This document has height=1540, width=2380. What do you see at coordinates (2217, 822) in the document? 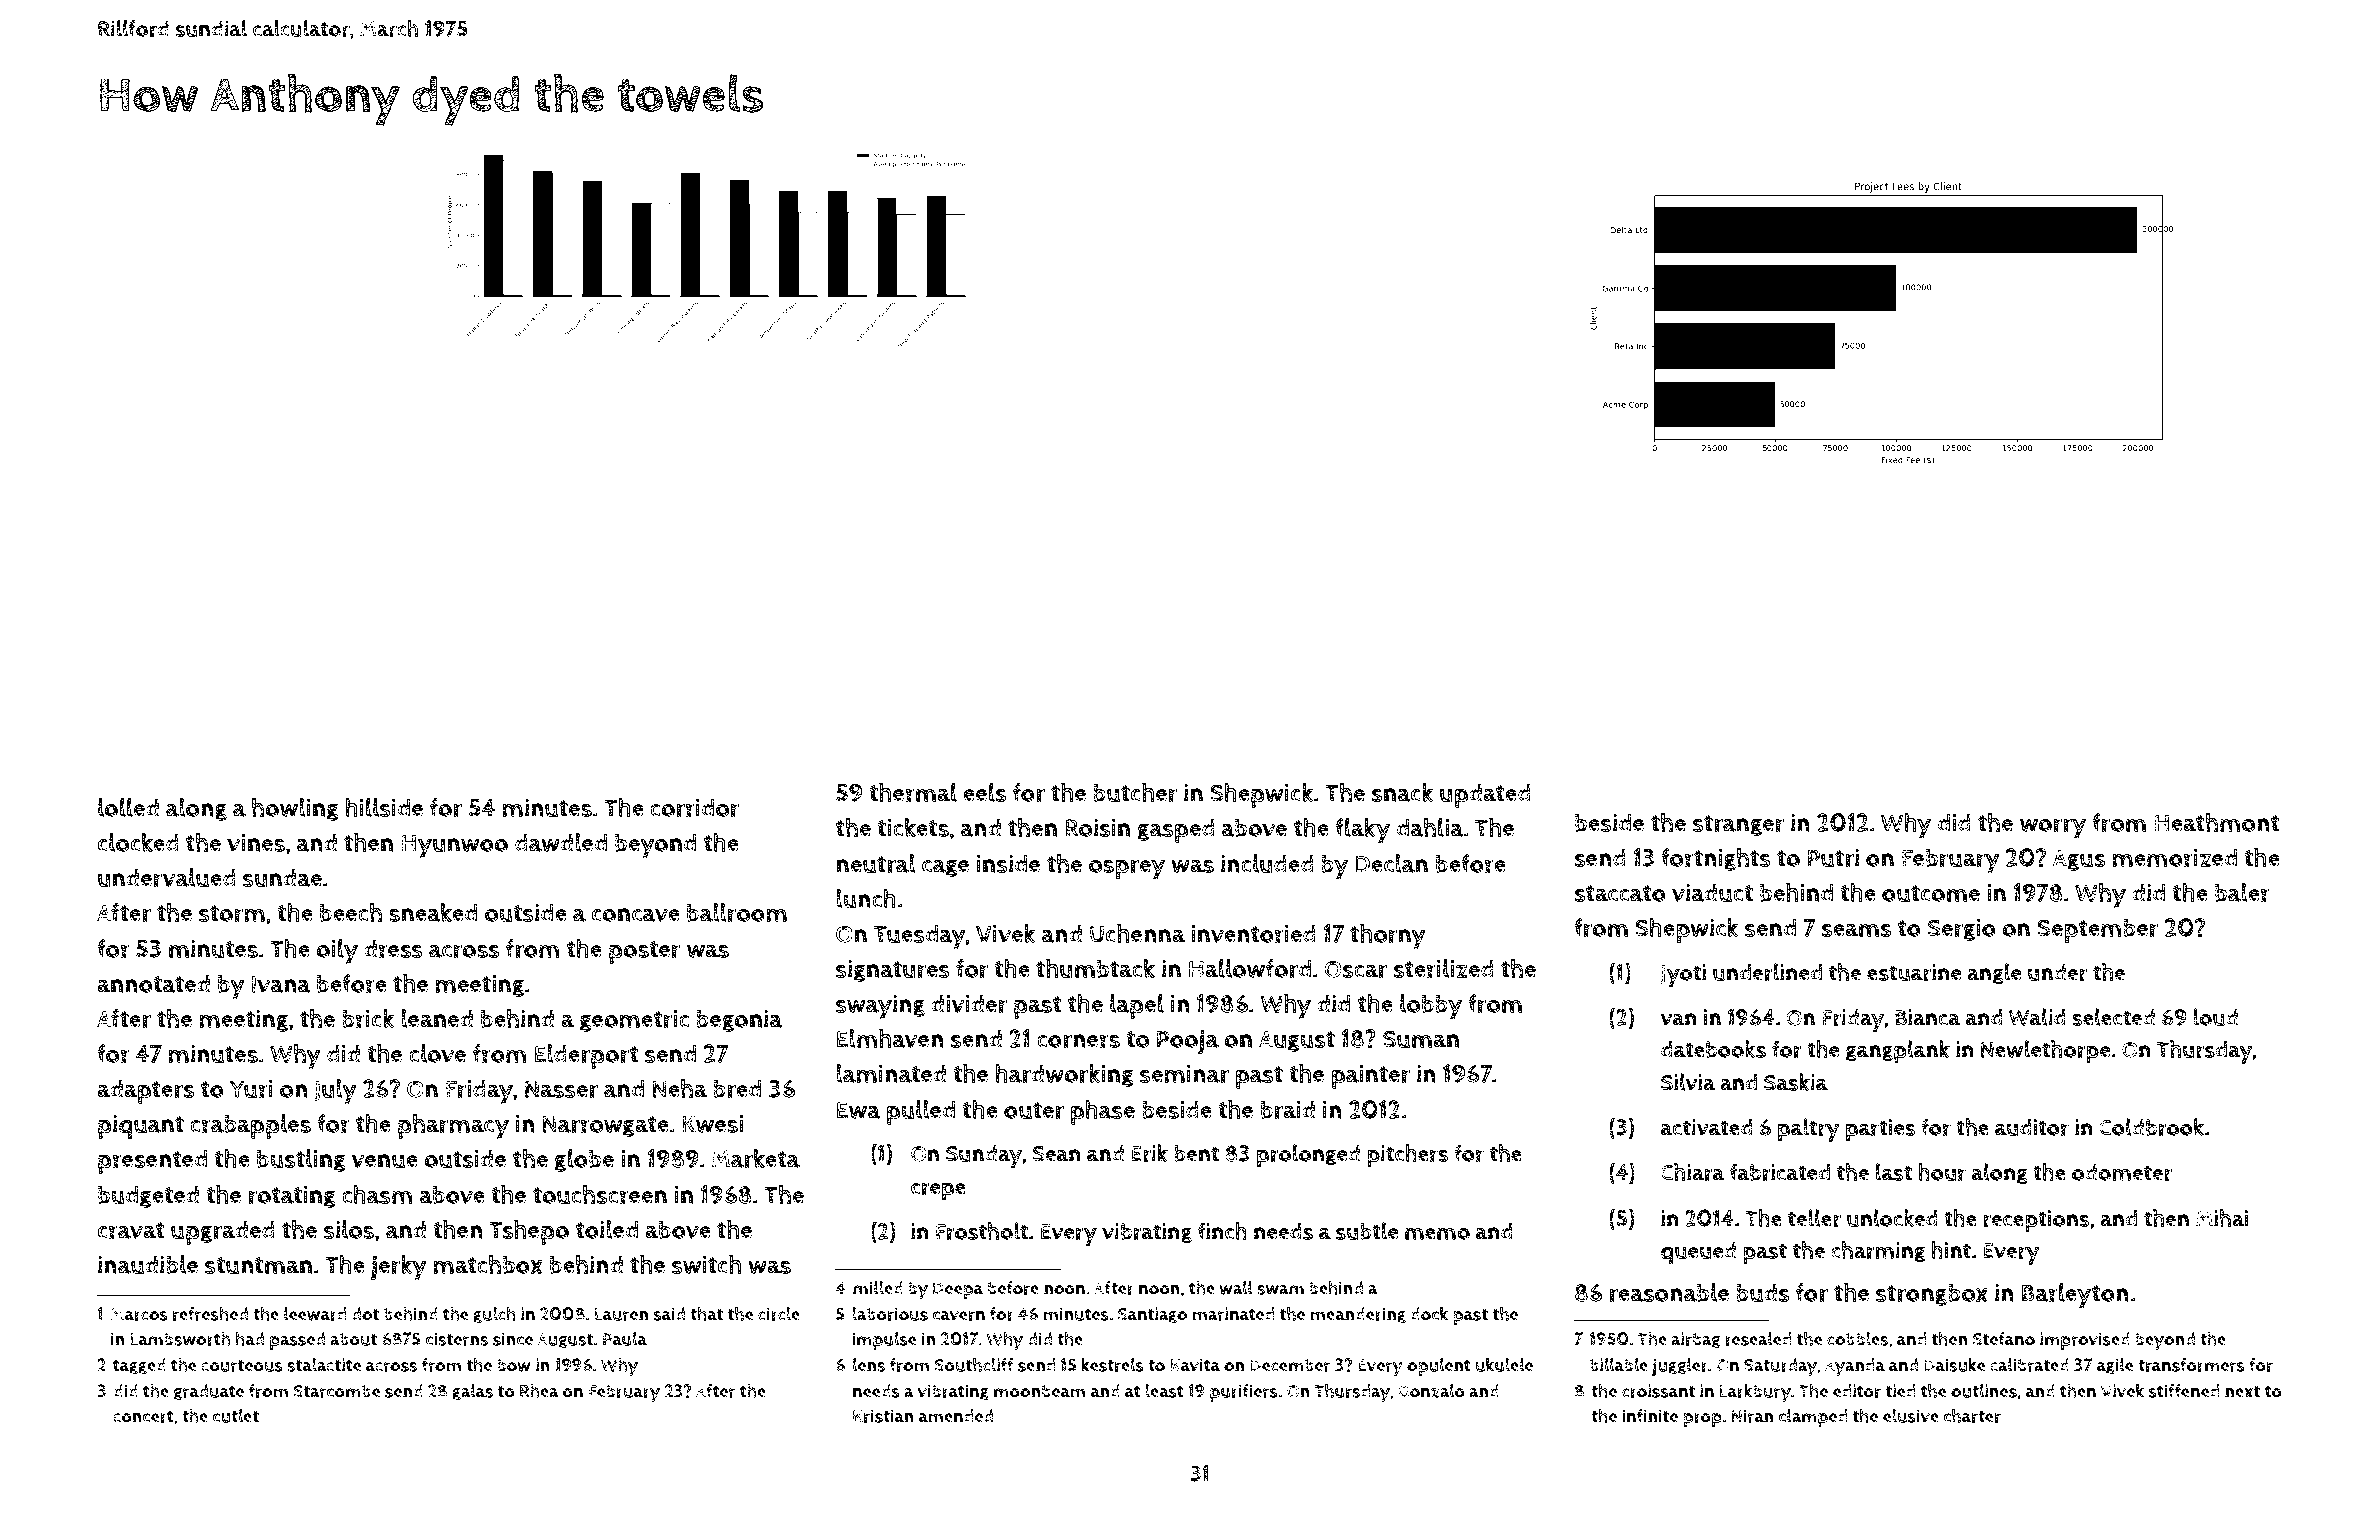
I see `Heathmont` at bounding box center [2217, 822].
